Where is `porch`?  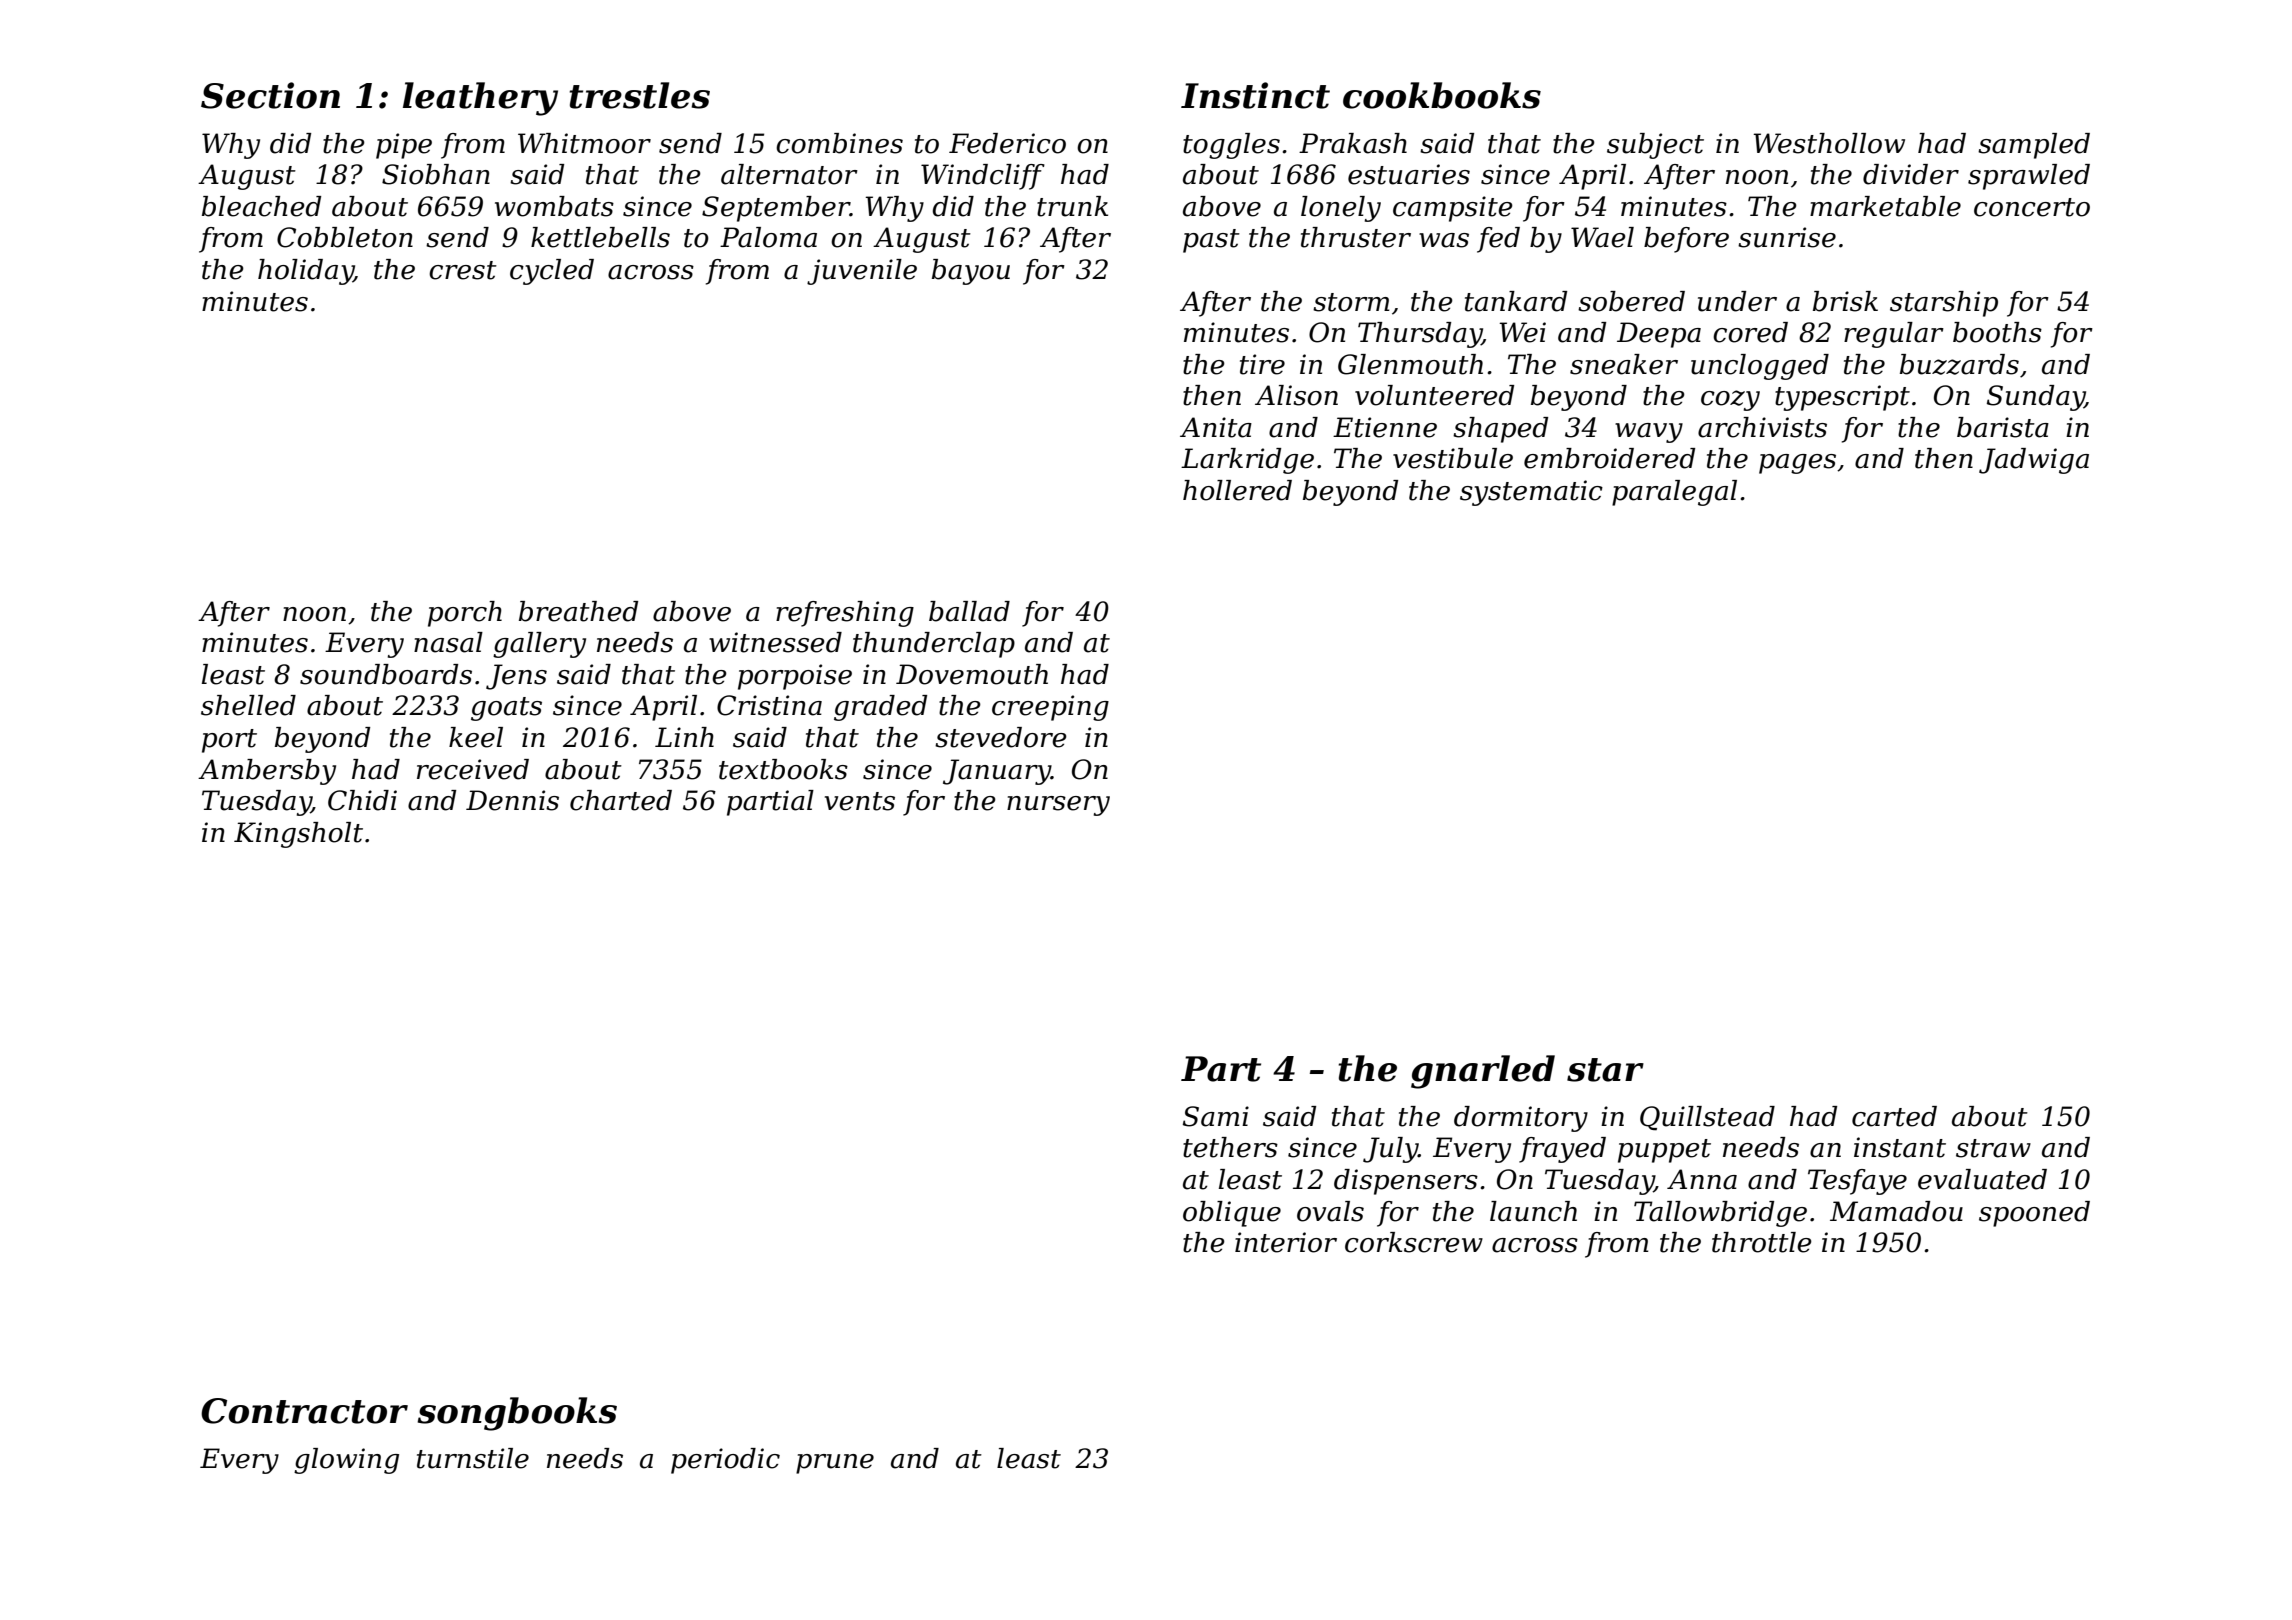
porch is located at coordinates (465, 614).
